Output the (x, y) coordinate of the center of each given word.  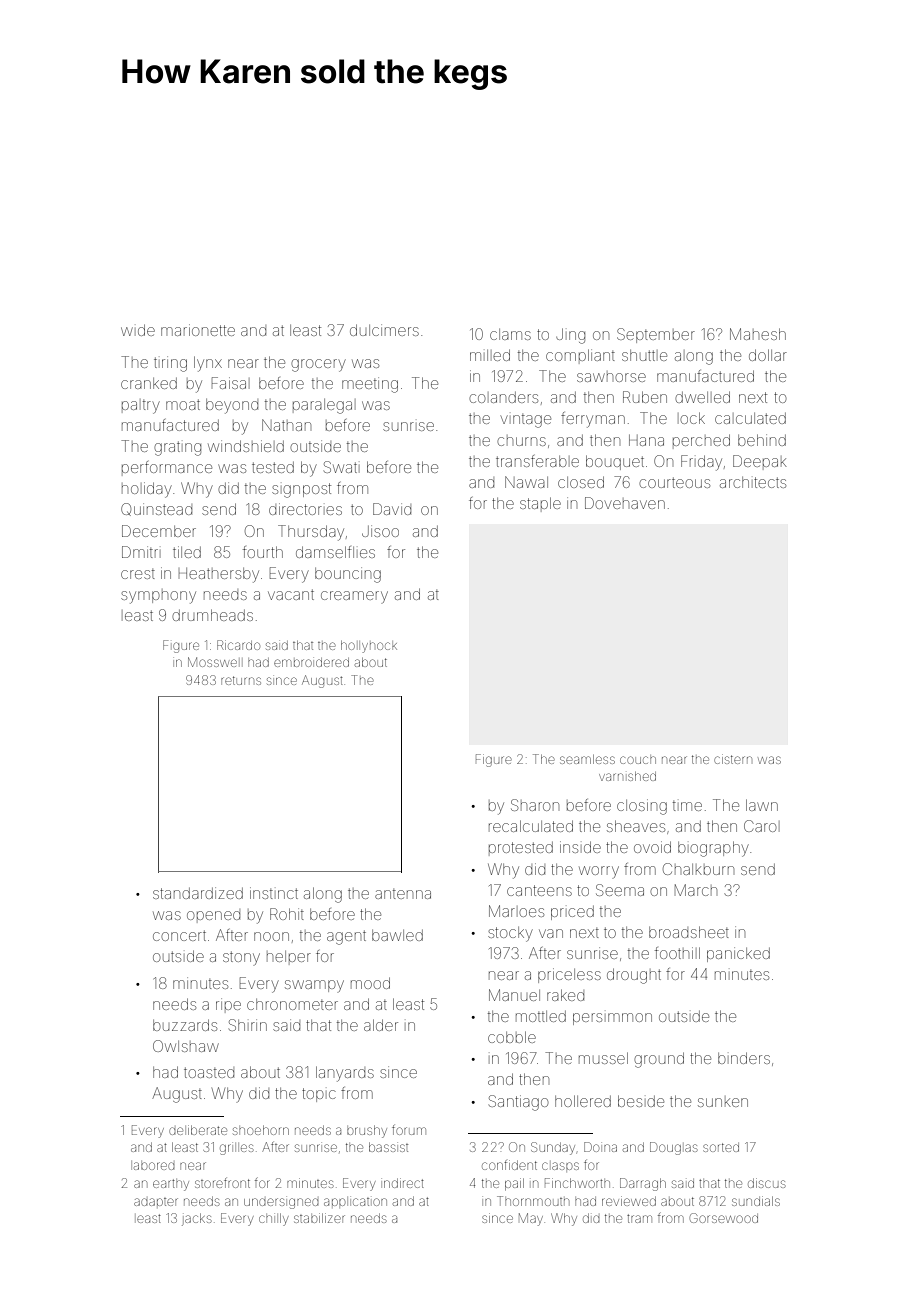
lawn (762, 805)
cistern (733, 759)
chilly (273, 1219)
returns (241, 680)
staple (540, 503)
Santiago (518, 1103)
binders (744, 1058)
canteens (539, 890)
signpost (301, 490)
